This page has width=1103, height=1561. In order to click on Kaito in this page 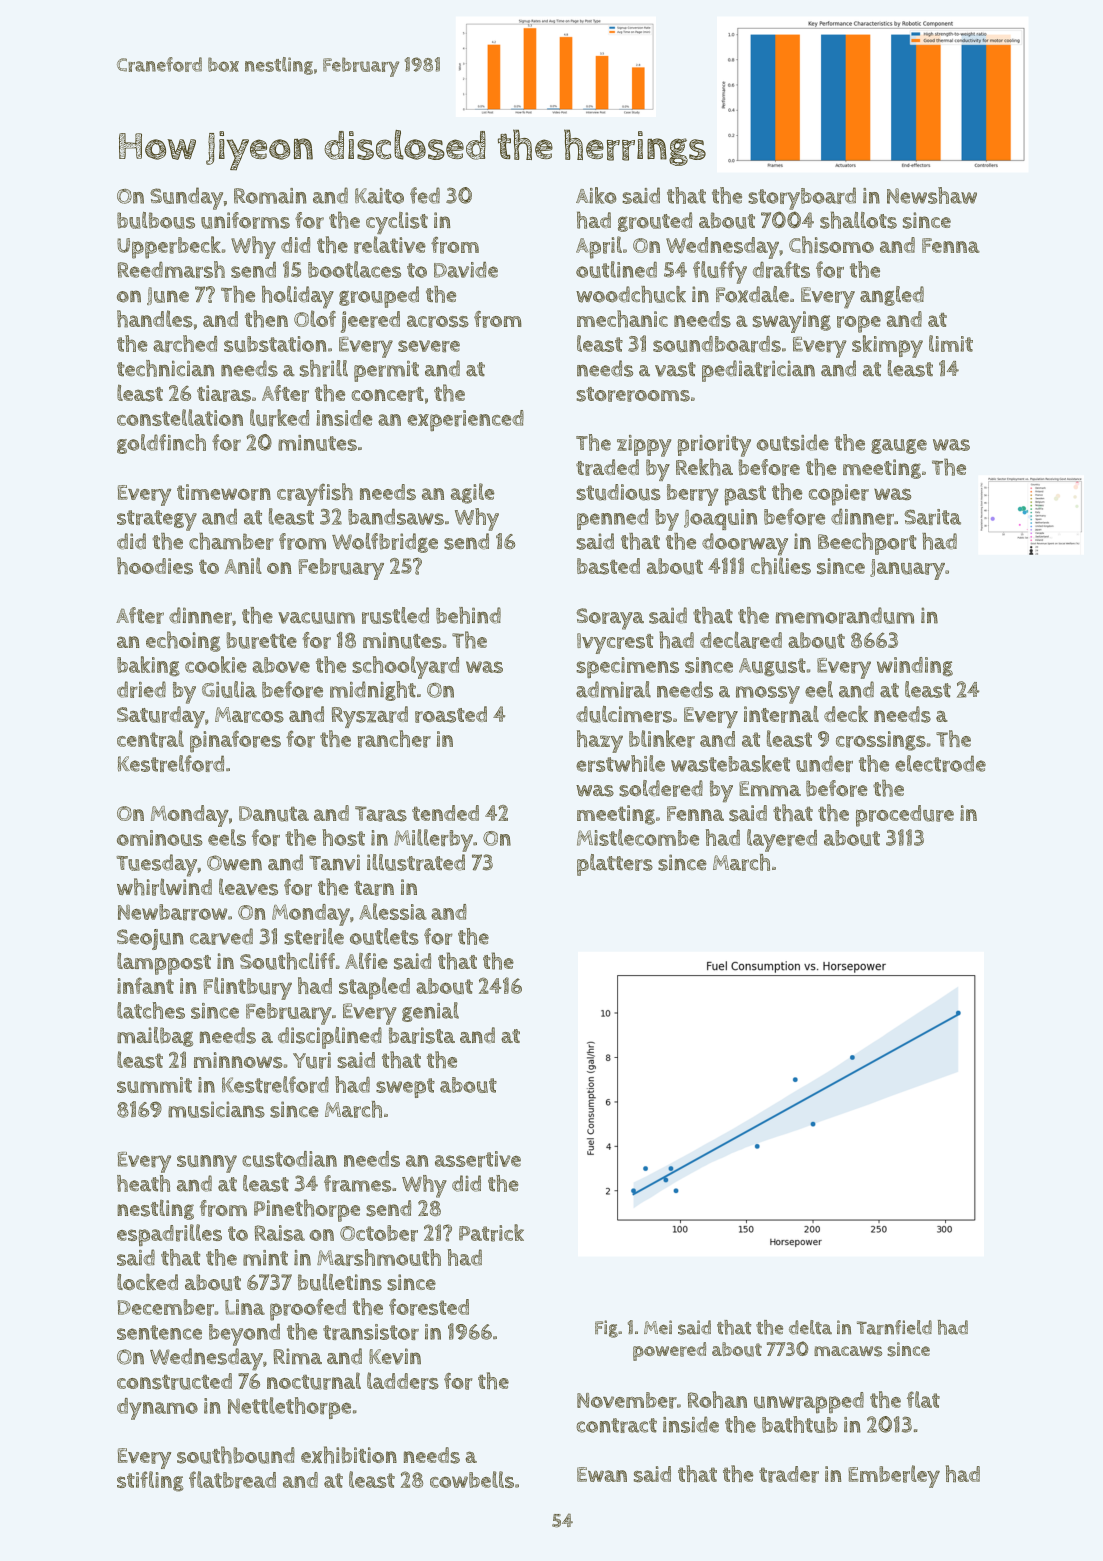, I will do `click(379, 196)`.
